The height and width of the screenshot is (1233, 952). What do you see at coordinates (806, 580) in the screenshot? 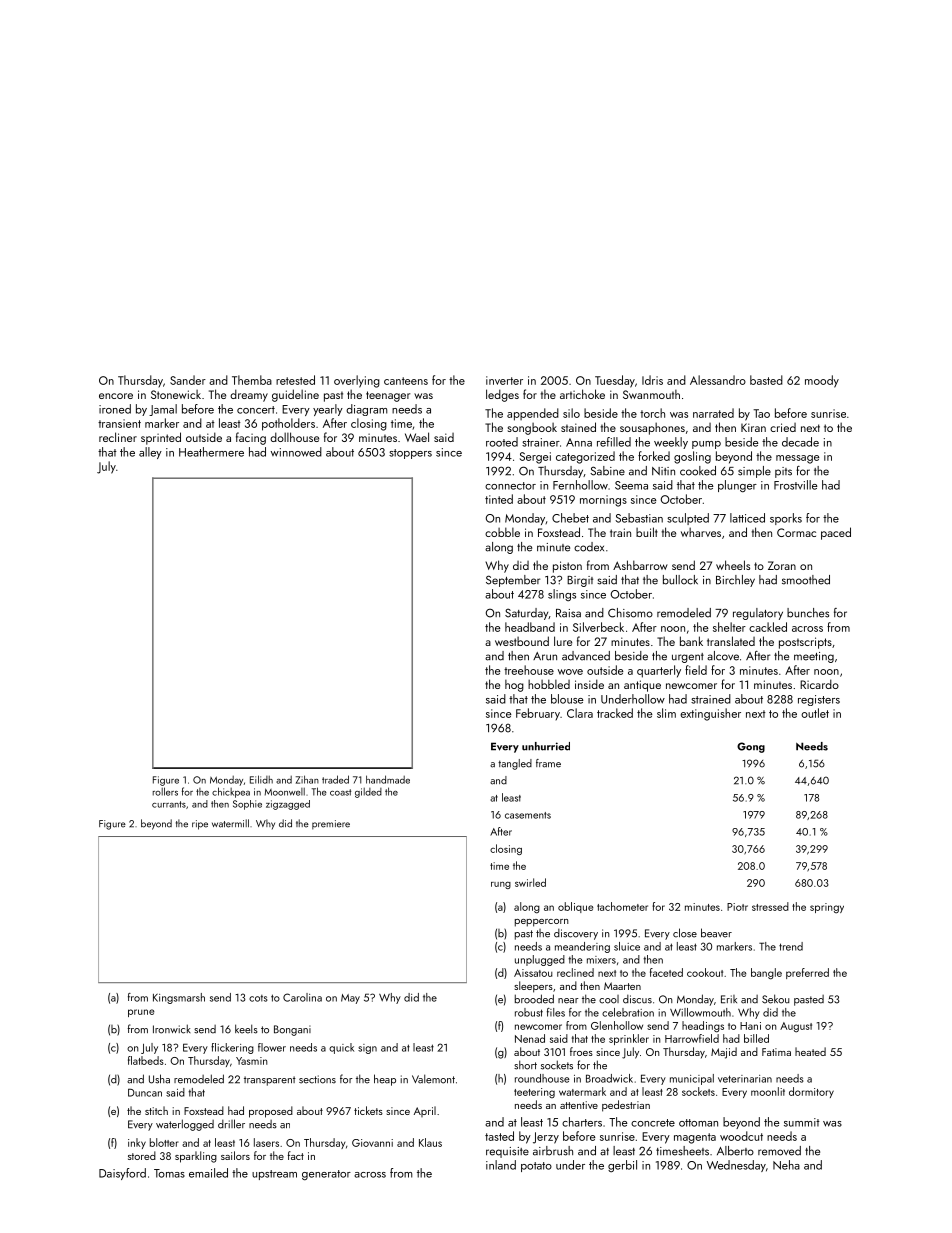
I see `smoothed` at bounding box center [806, 580].
